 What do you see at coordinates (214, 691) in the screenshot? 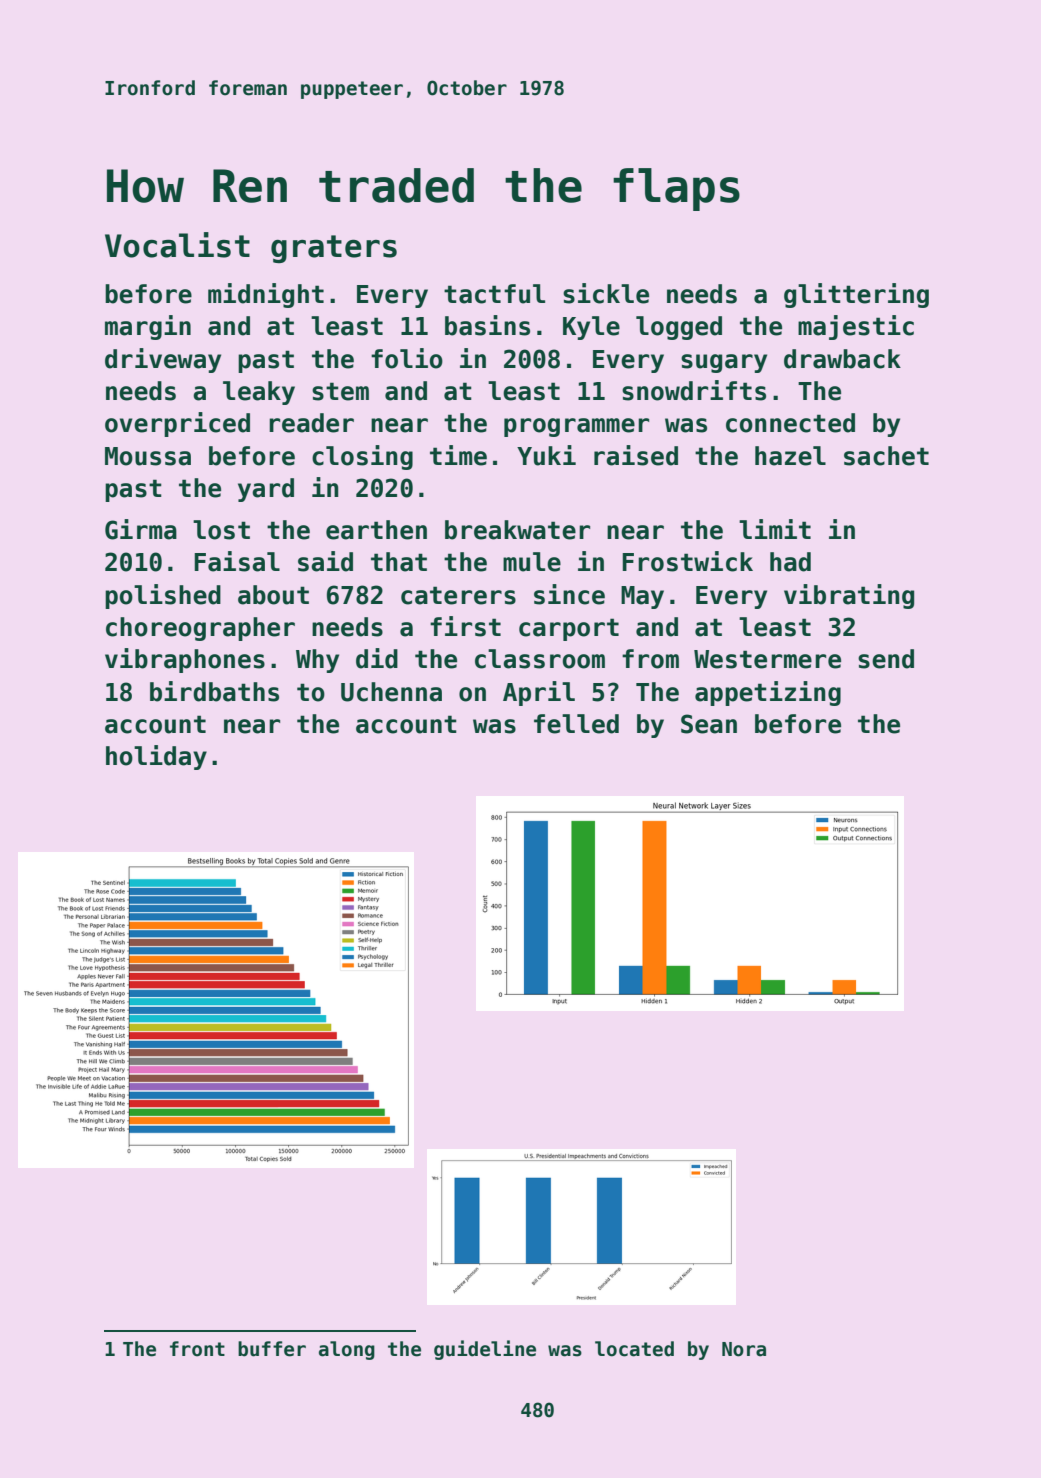
I see `birdbaths` at bounding box center [214, 691].
